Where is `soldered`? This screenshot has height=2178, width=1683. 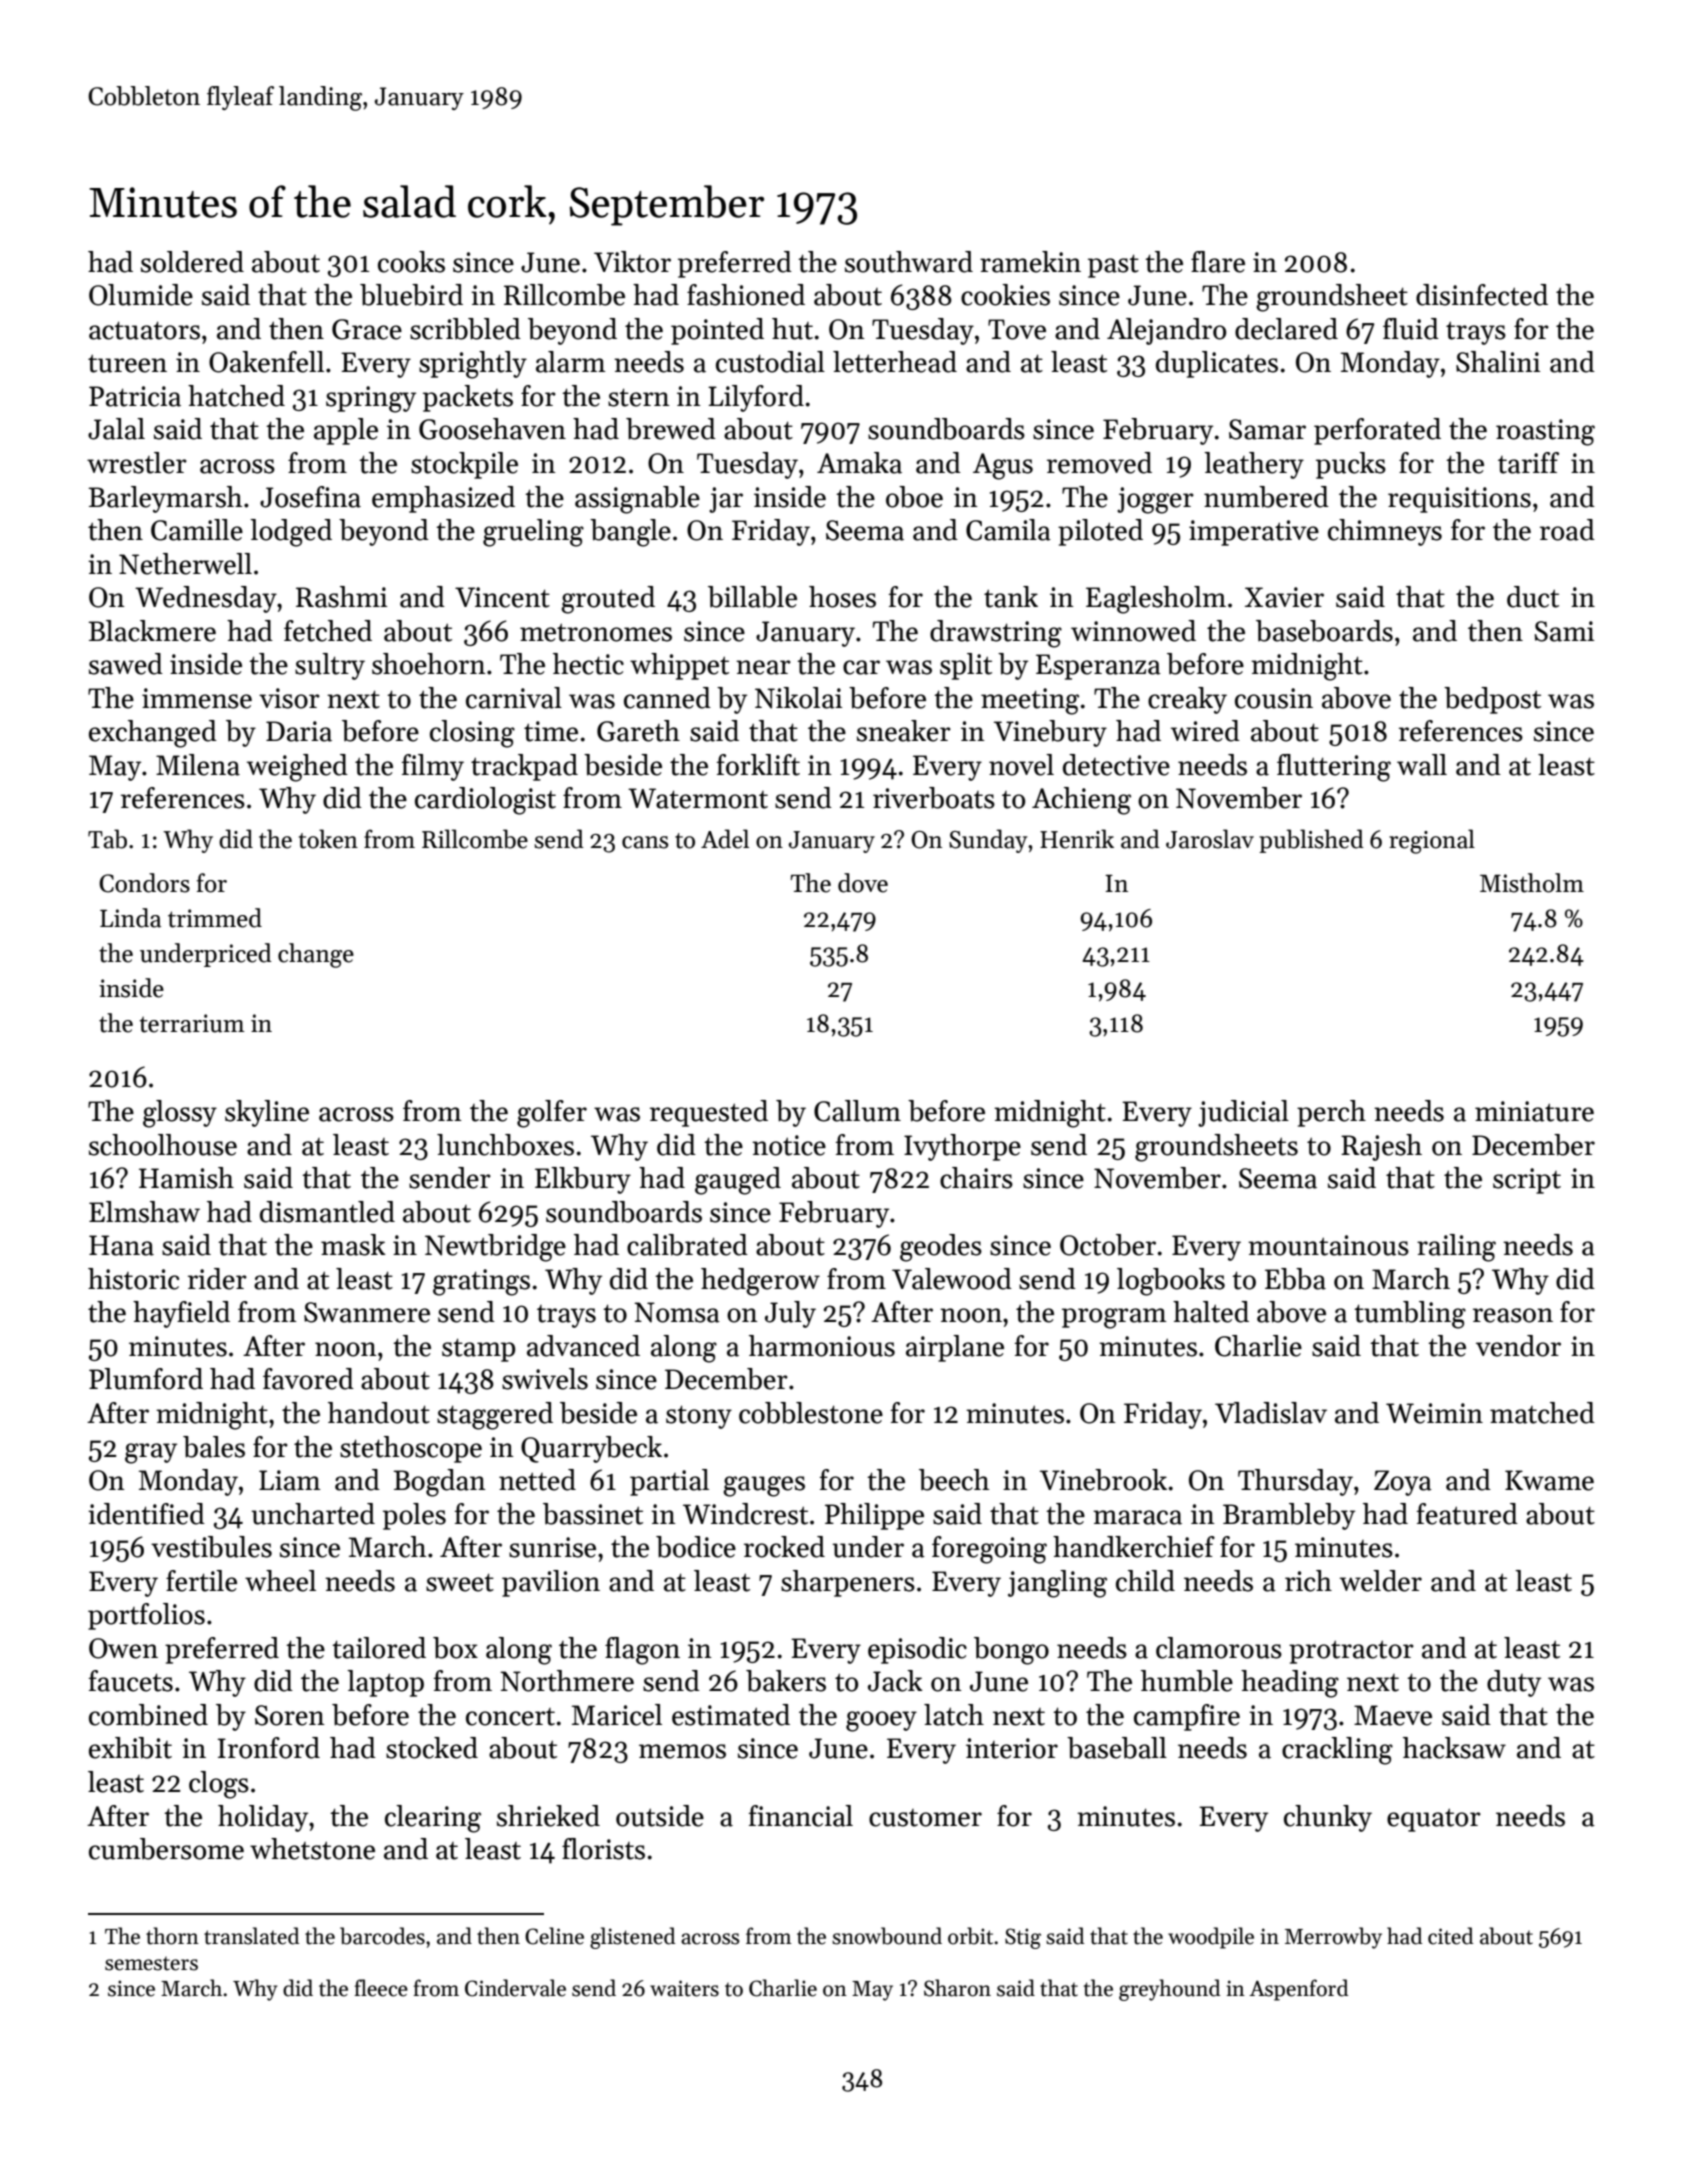 soldered is located at coordinates (192, 262).
